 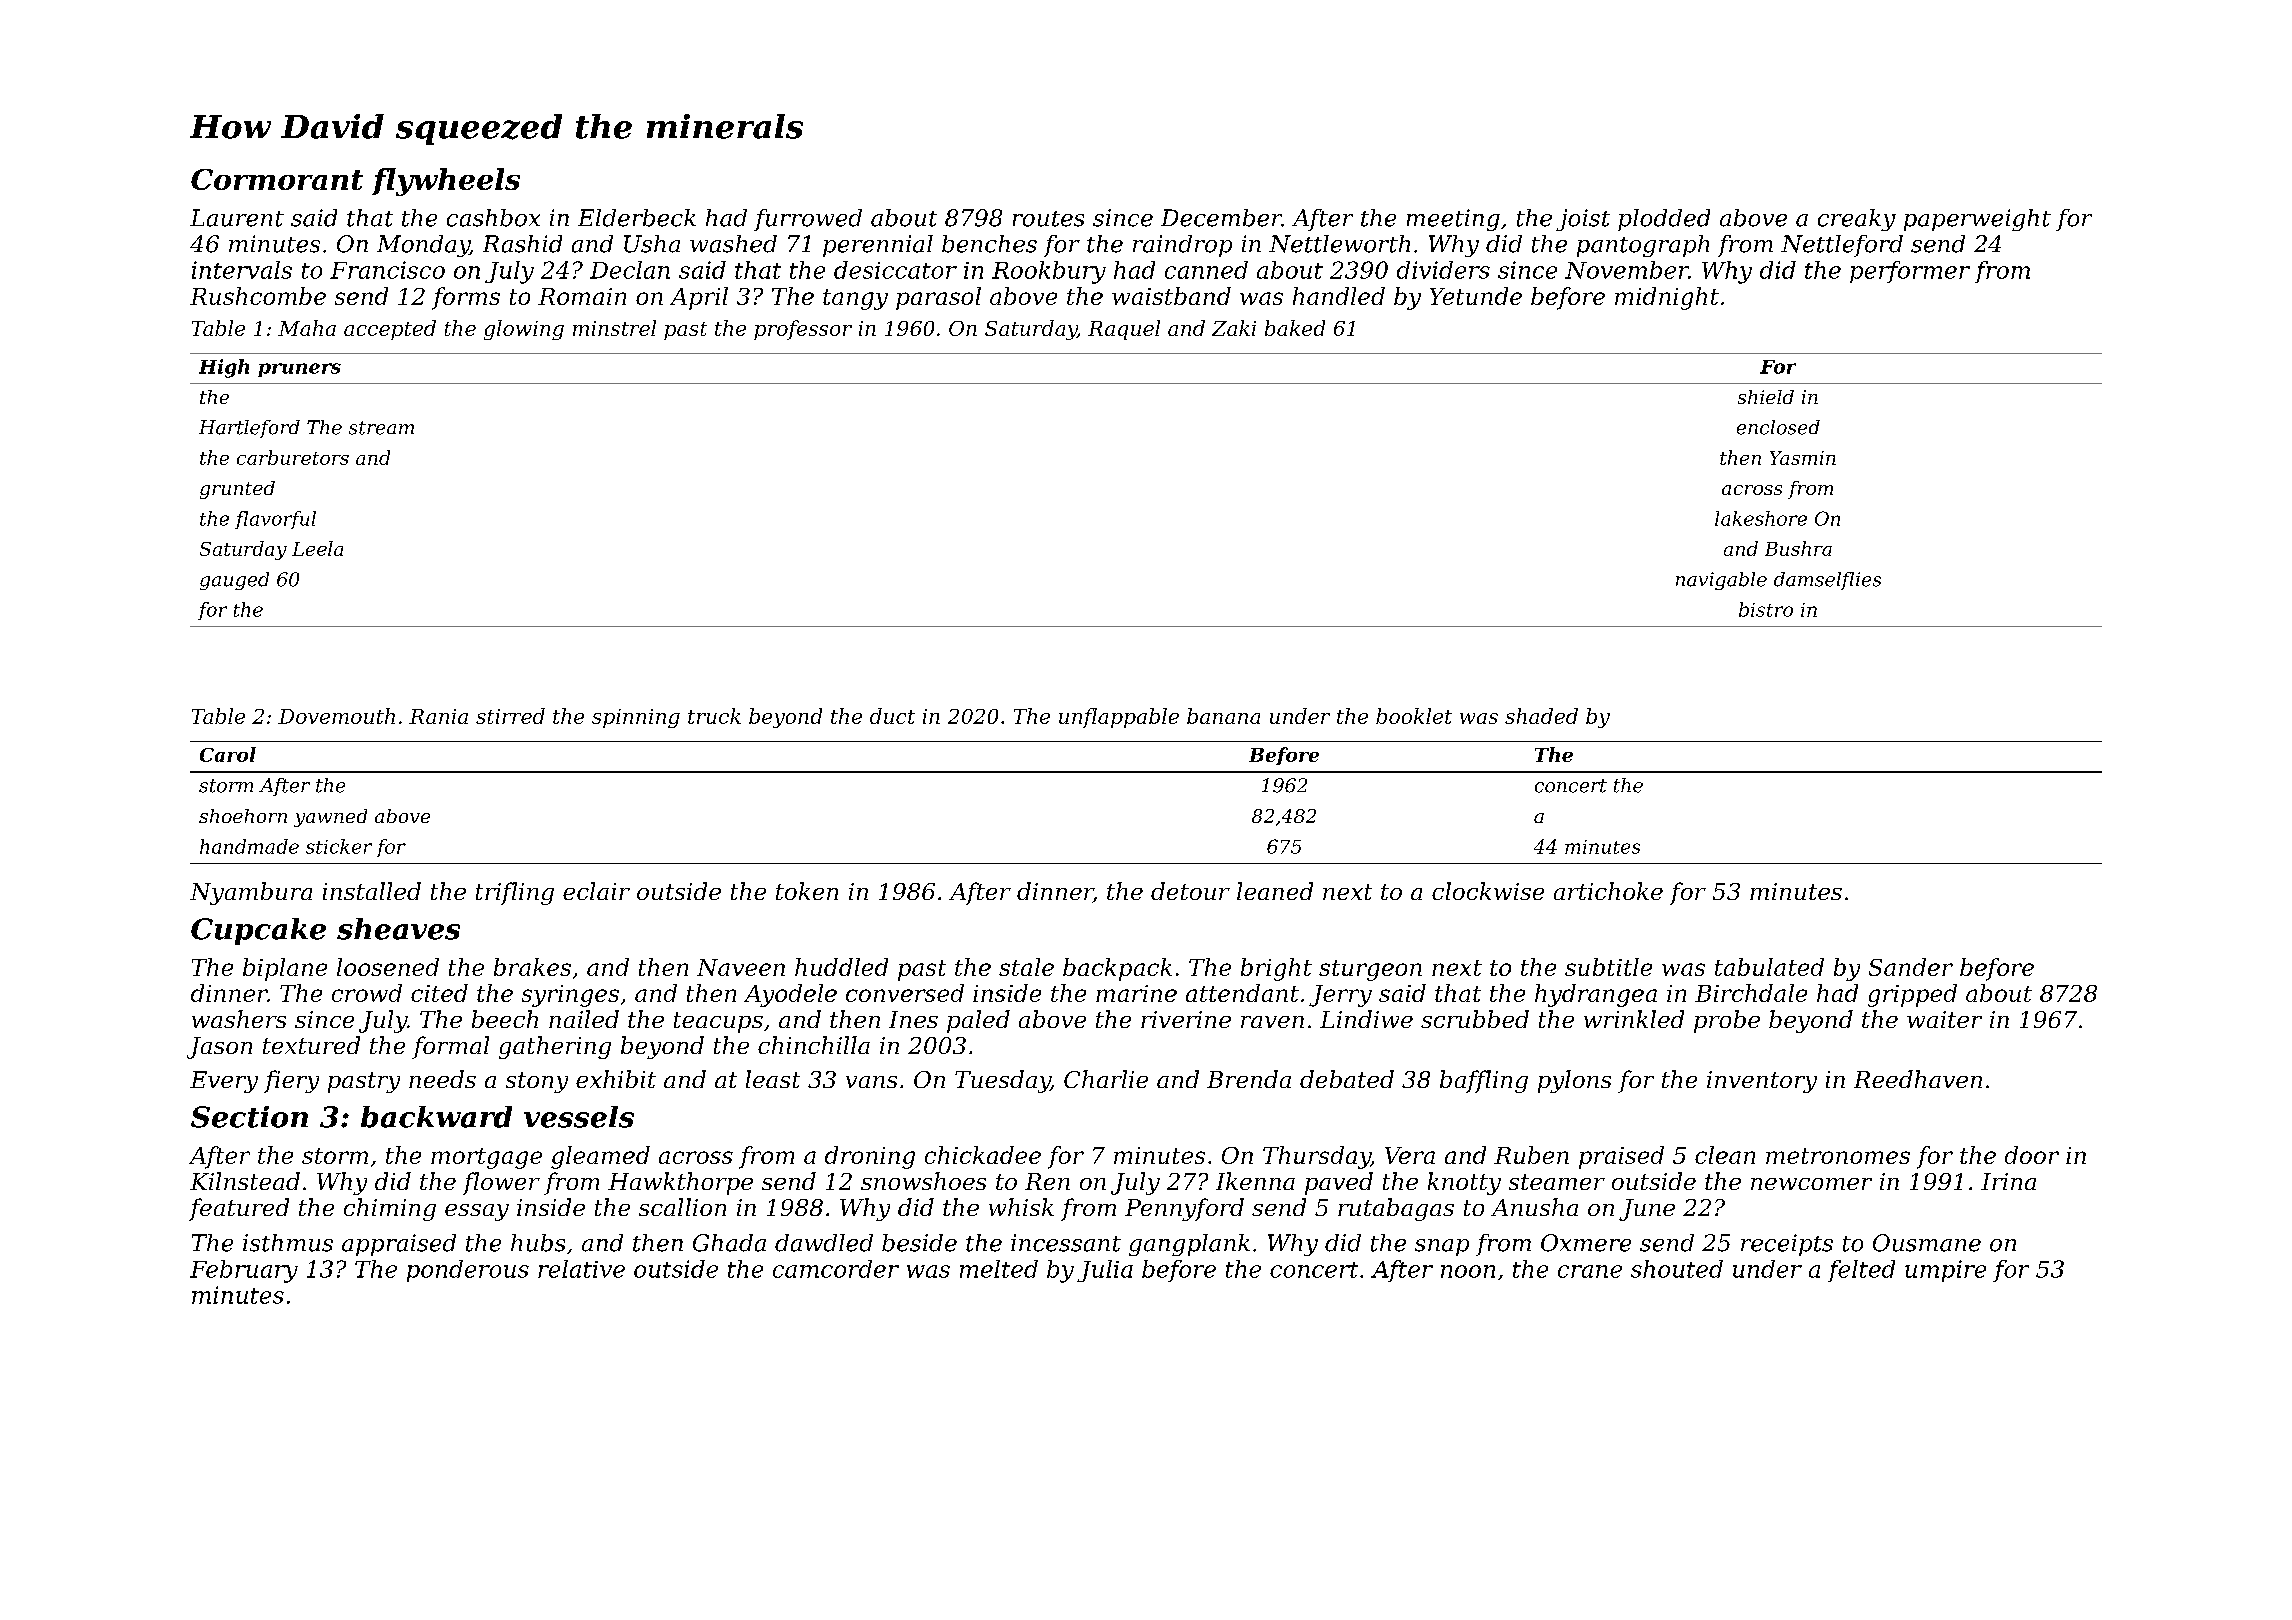 I want to click on Nettleford, so click(x=1842, y=246).
